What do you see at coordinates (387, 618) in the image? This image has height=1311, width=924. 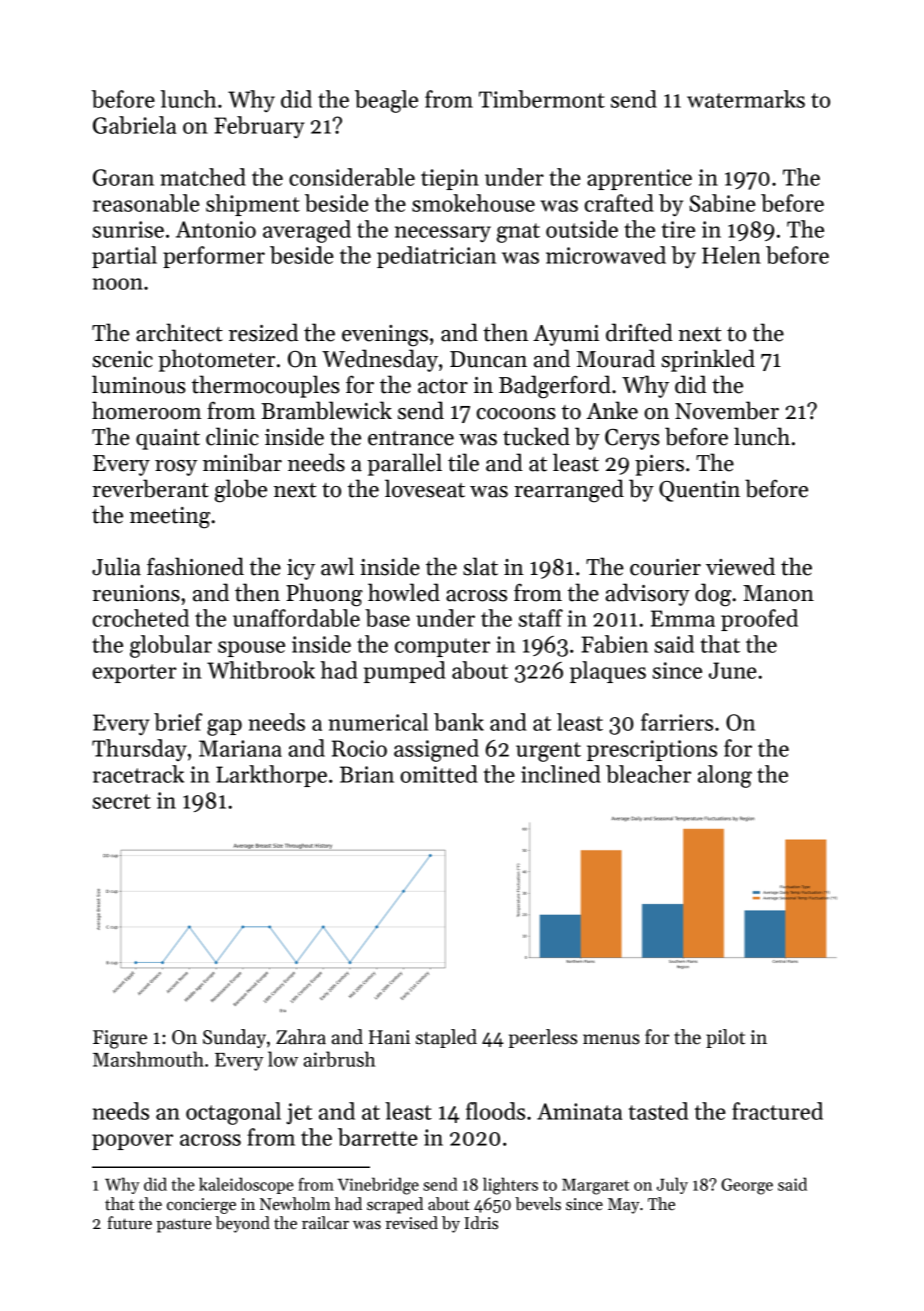 I see `base` at bounding box center [387, 618].
